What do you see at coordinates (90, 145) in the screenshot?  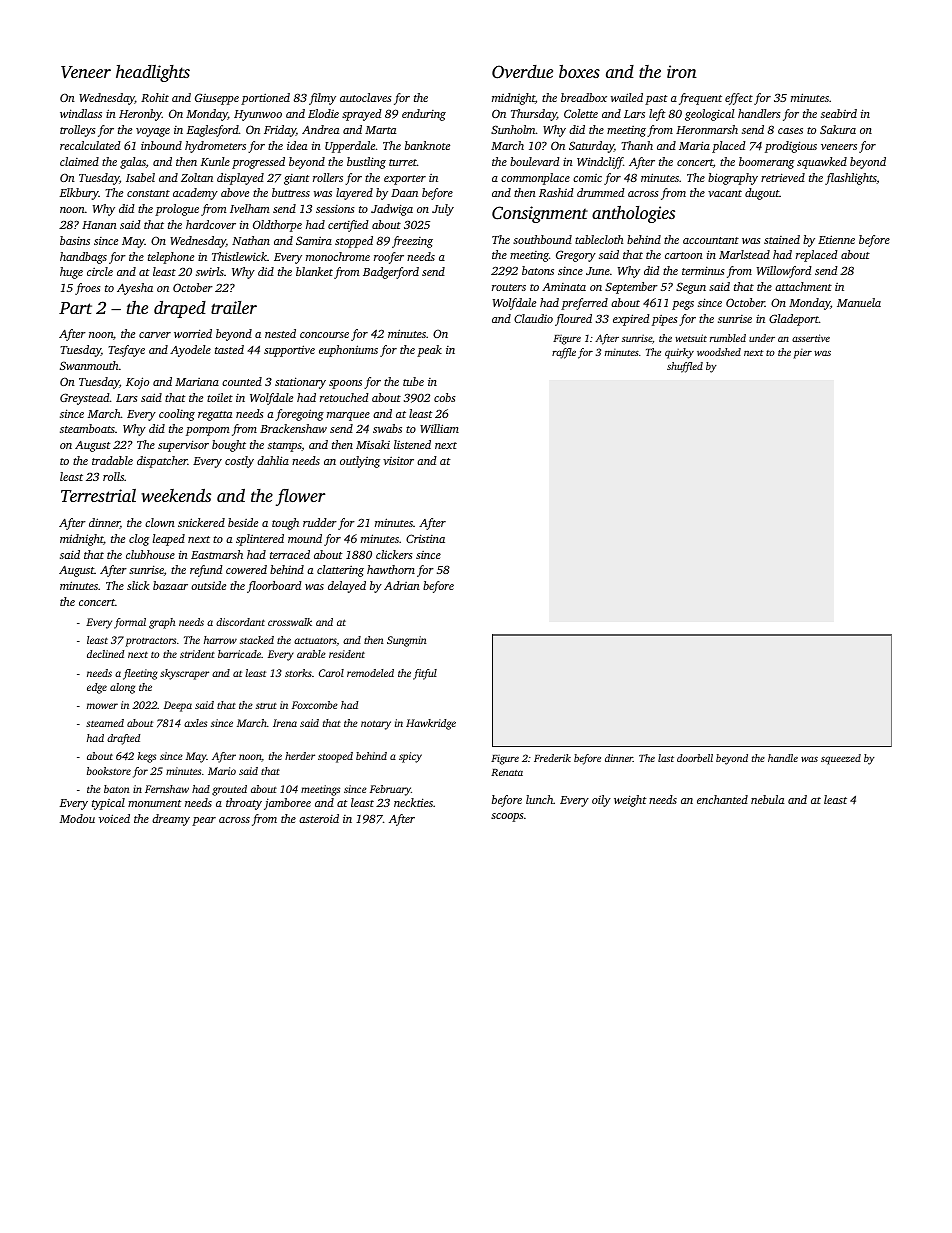 I see `recalculated` at bounding box center [90, 145].
